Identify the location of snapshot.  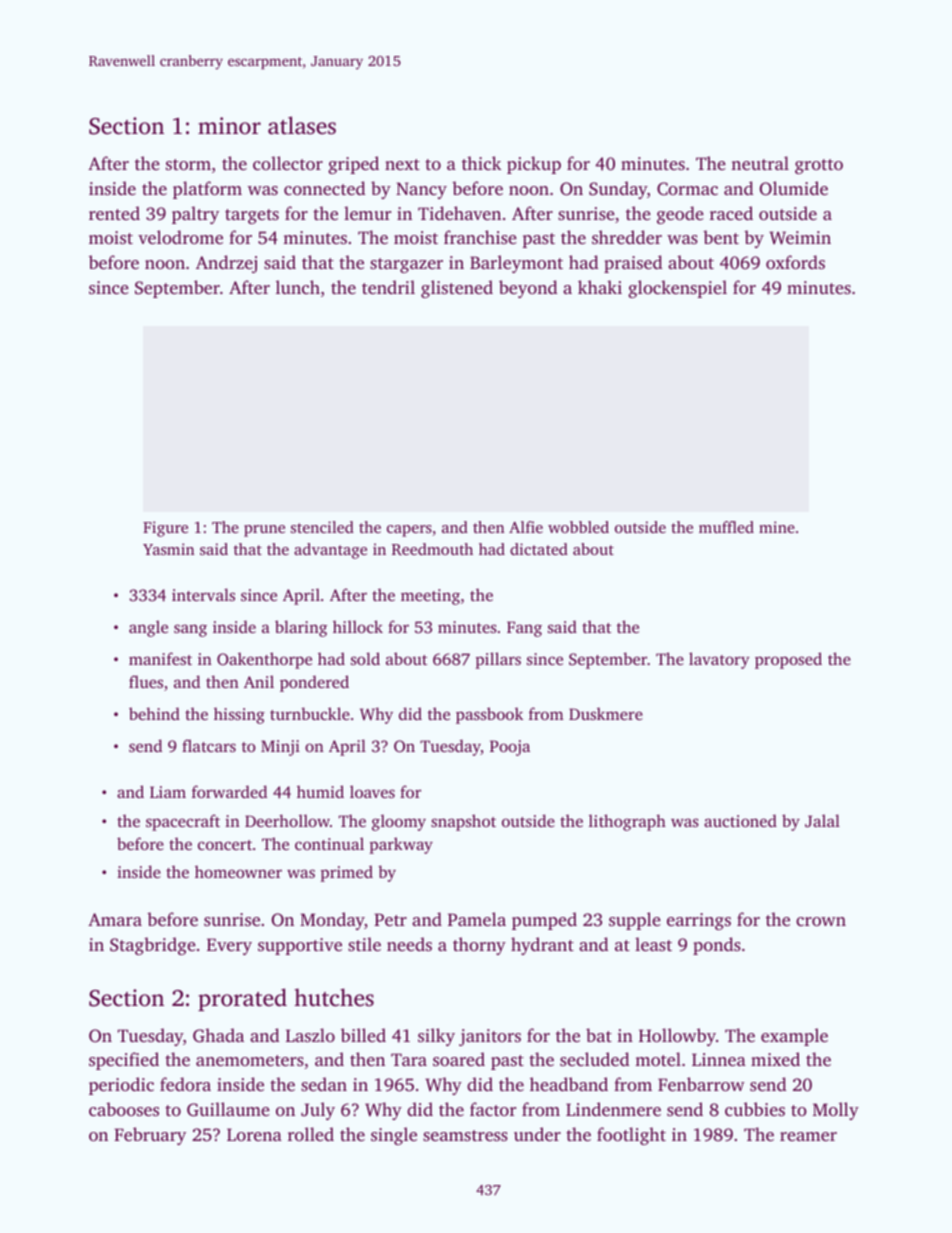
(463, 822).
